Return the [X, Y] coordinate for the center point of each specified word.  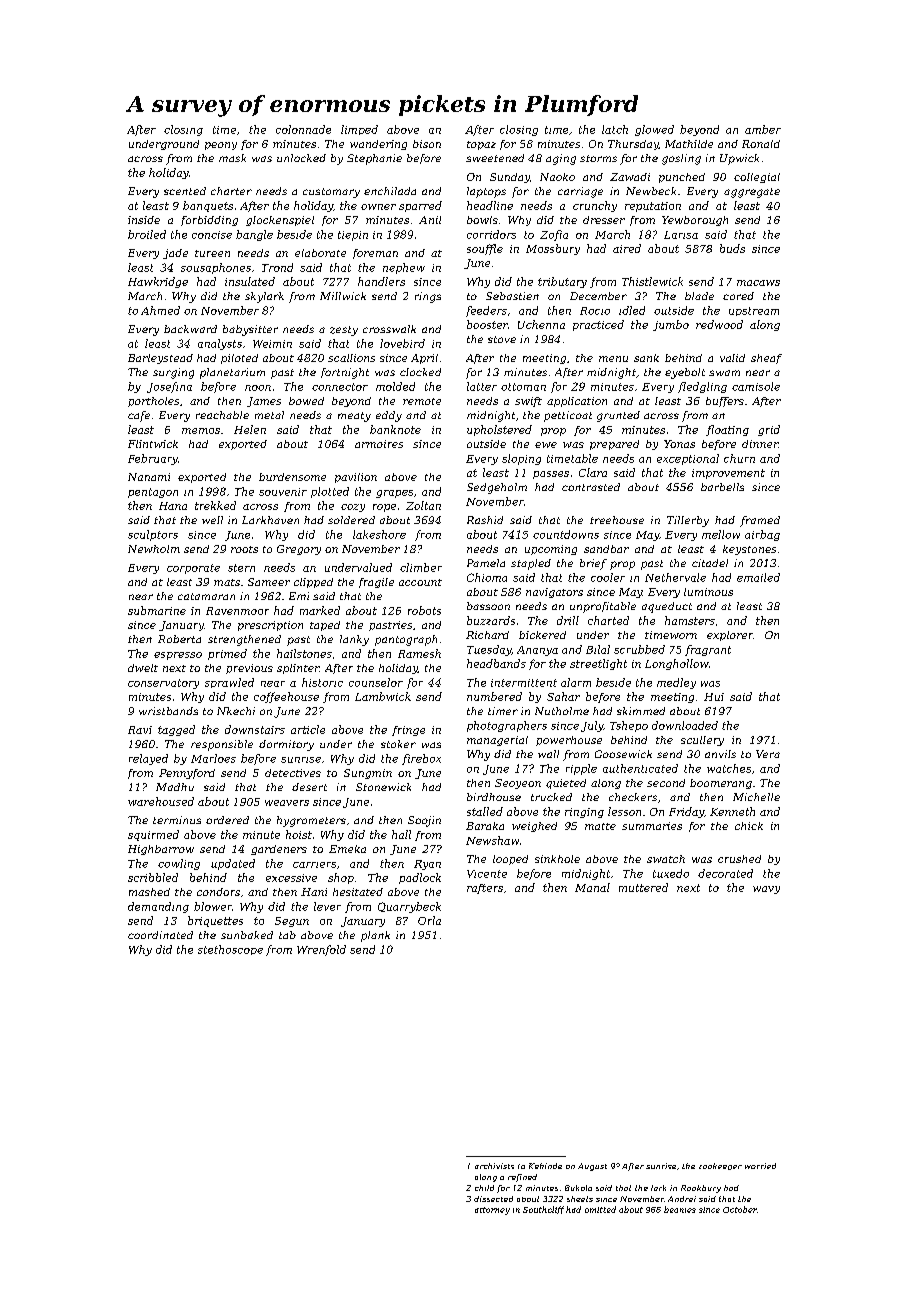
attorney [492, 1211]
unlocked [301, 158]
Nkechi [236, 711]
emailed [758, 577]
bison [427, 144]
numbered [494, 696]
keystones [749, 550]
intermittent [524, 683]
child [484, 1188]
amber [763, 129]
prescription [270, 626]
